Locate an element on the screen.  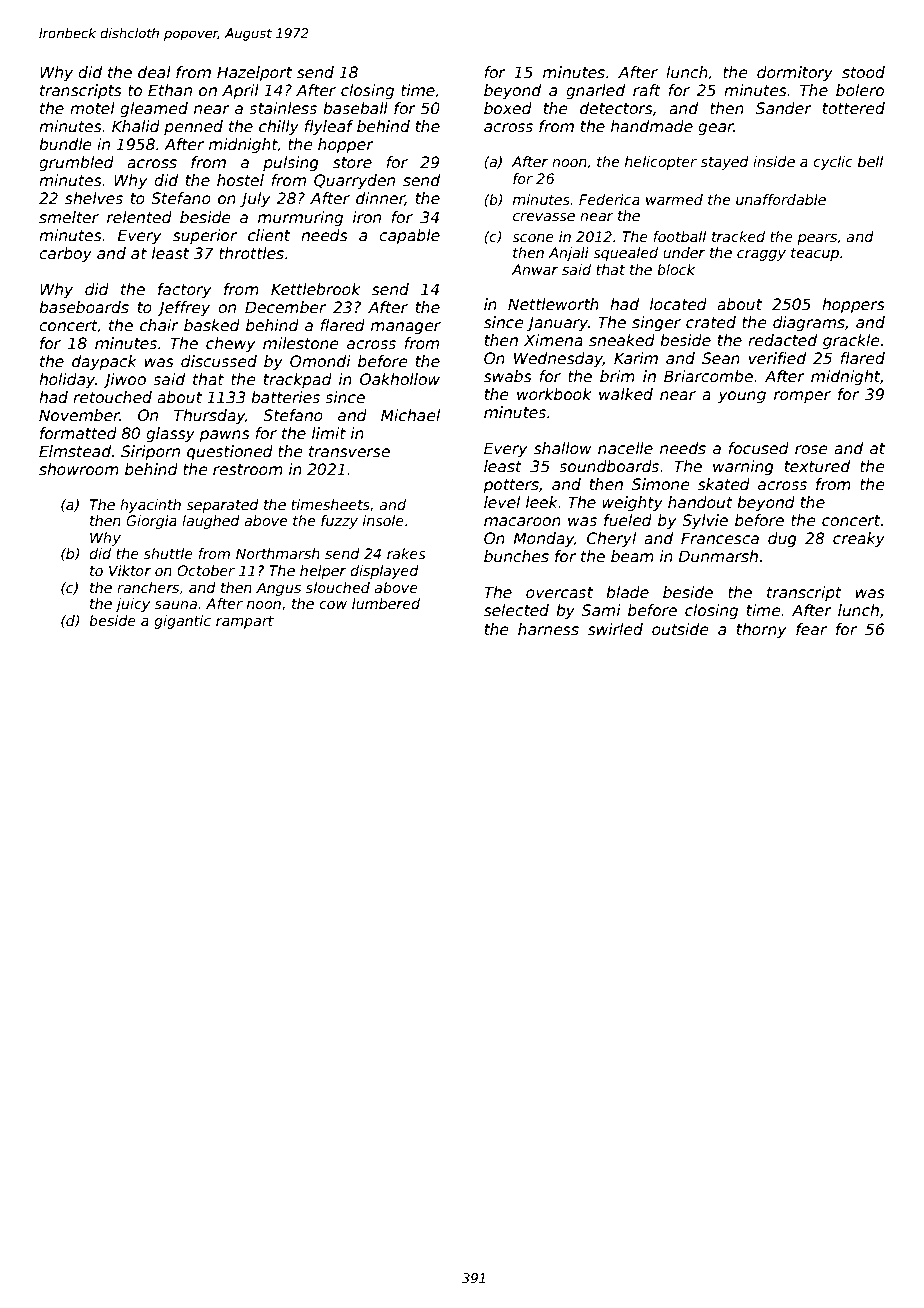
capable is located at coordinates (409, 236).
